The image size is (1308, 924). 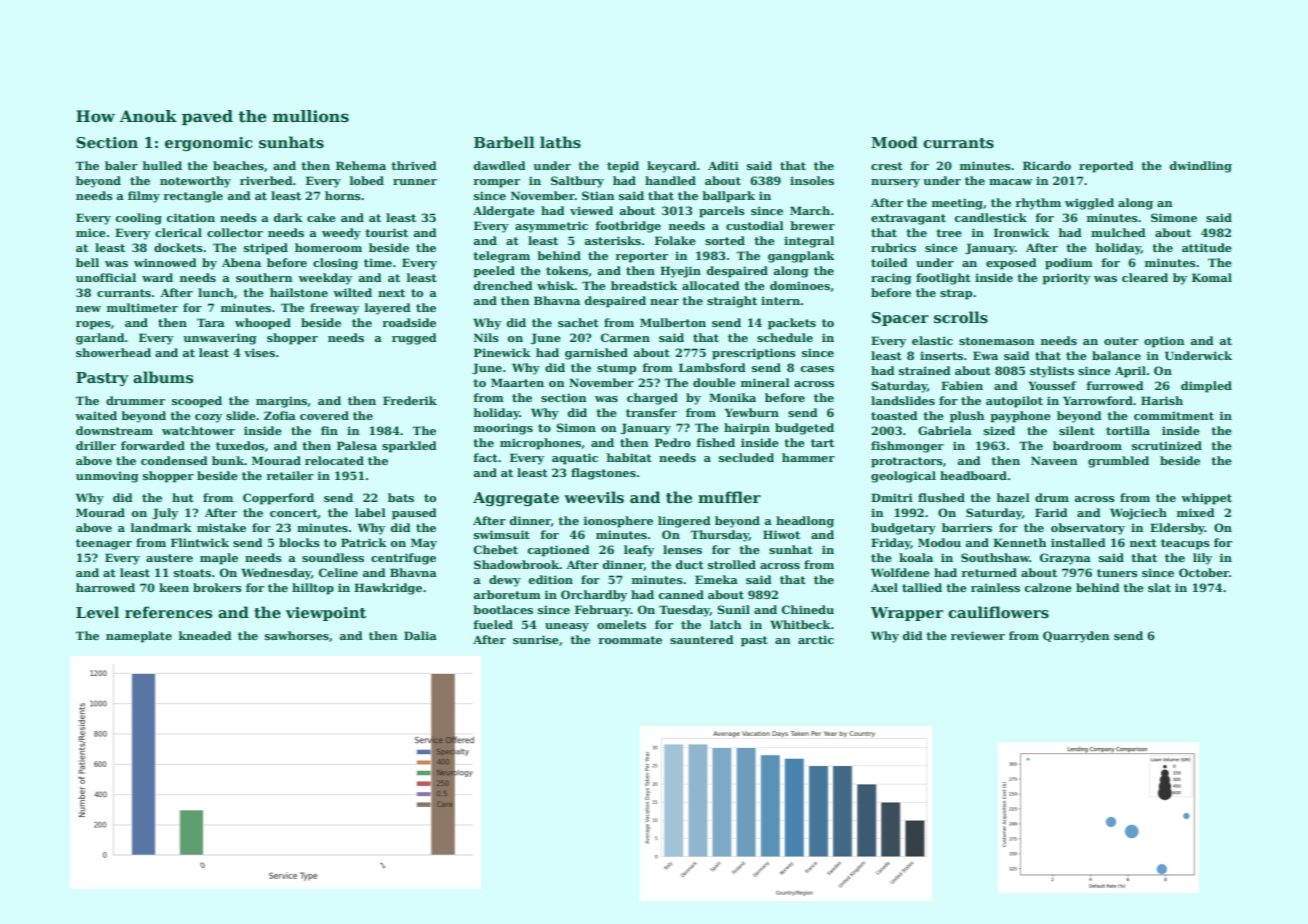 I want to click on sawhorses, so click(x=297, y=635).
